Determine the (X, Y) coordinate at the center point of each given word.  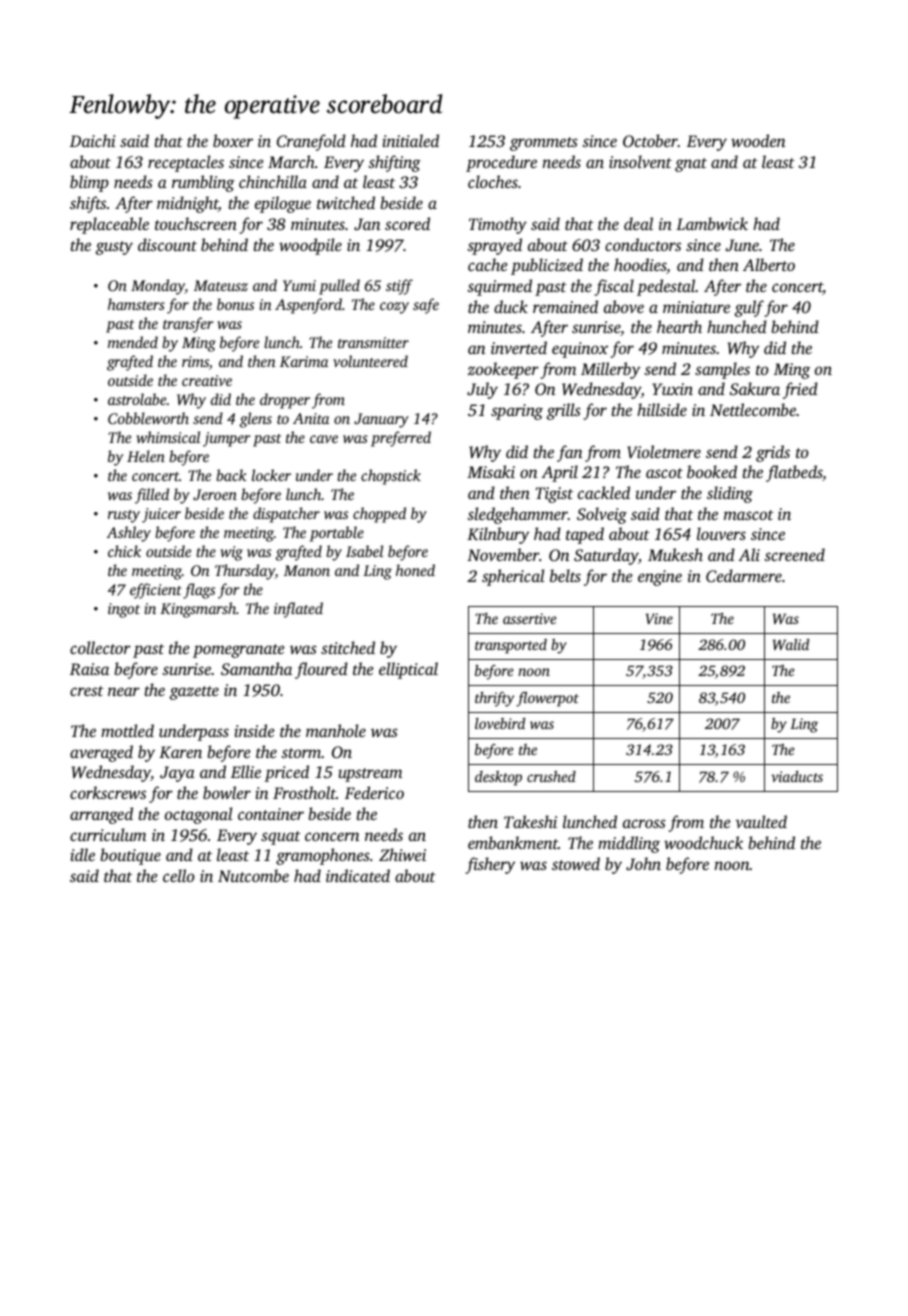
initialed (410, 140)
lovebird (500, 723)
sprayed (494, 246)
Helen (146, 456)
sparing (517, 412)
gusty (114, 248)
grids (773, 453)
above (624, 306)
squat (281, 838)
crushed (551, 776)
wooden (758, 140)
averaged (101, 753)
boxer (233, 140)
